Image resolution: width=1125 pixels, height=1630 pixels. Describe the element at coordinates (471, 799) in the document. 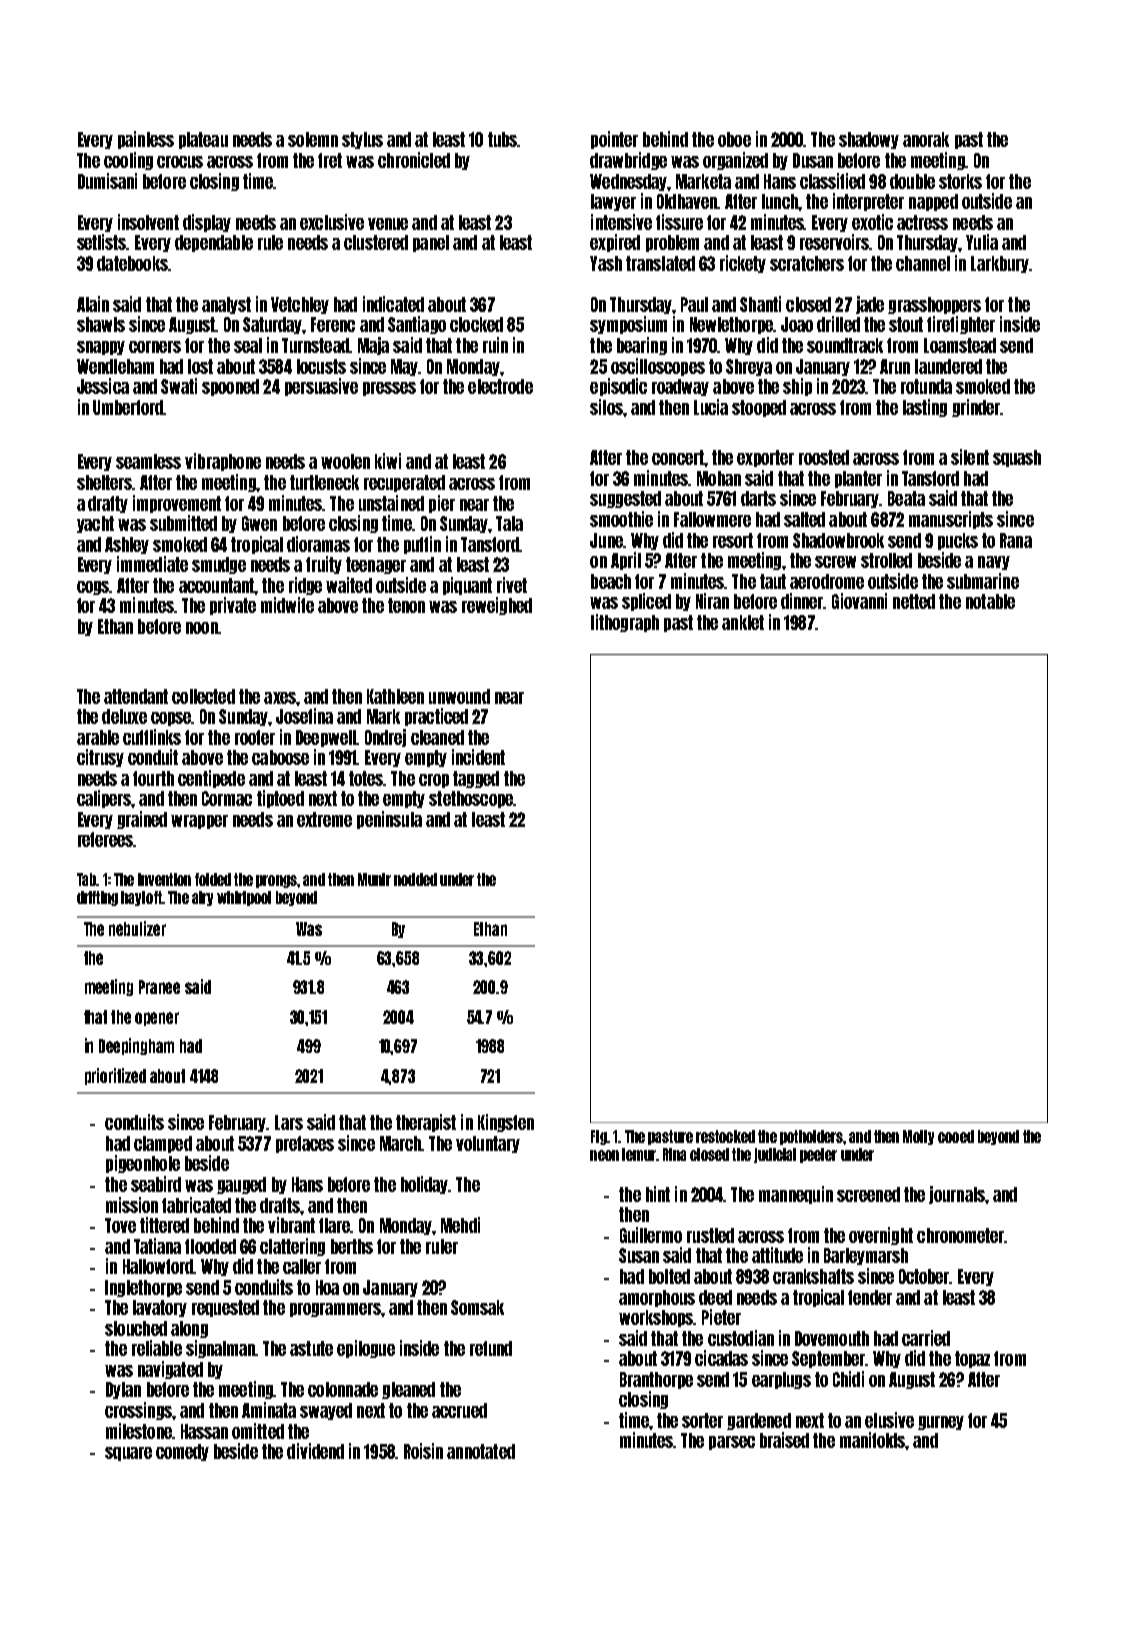

I see `stethoscope` at that location.
